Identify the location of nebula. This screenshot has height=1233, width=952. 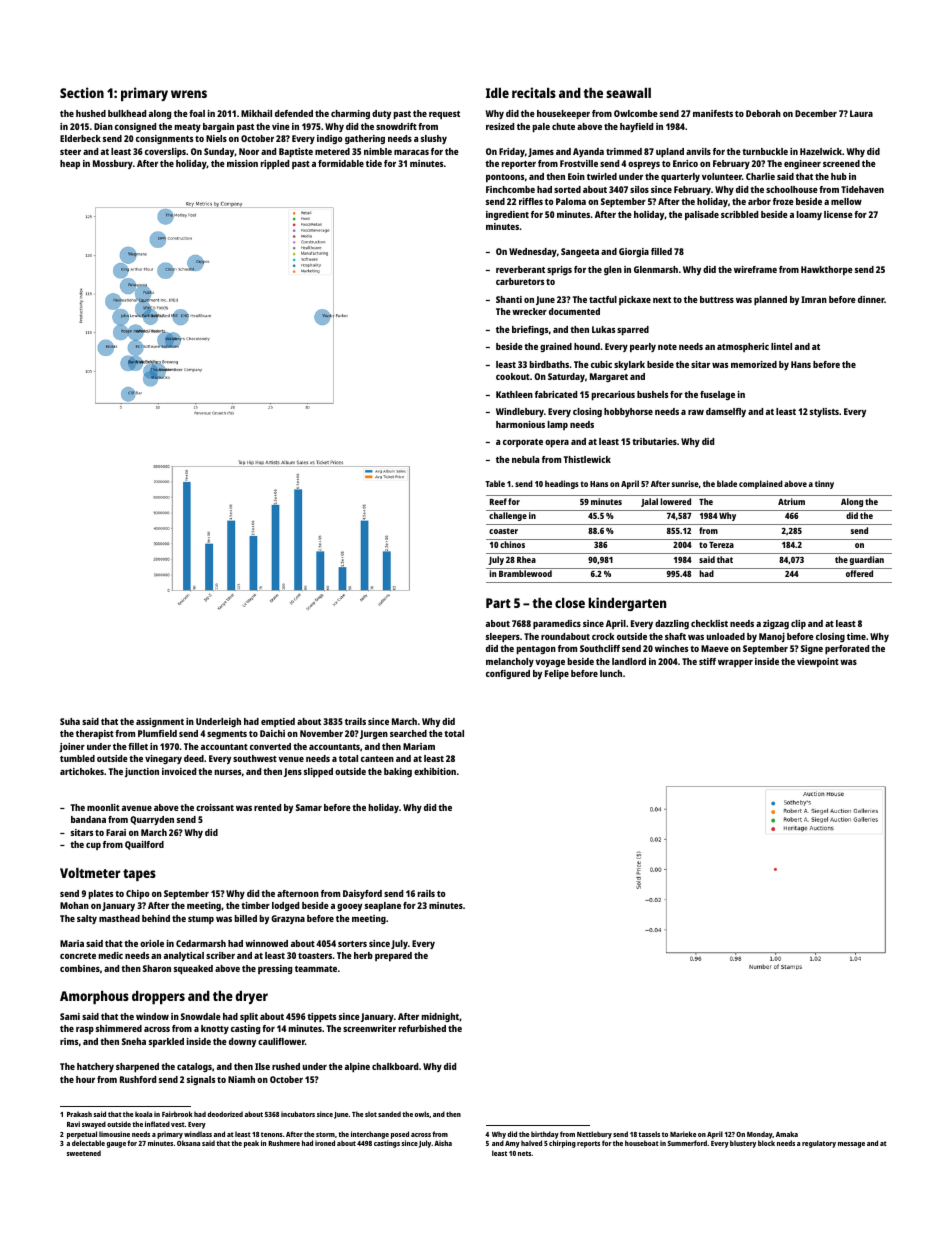
(525, 459).
